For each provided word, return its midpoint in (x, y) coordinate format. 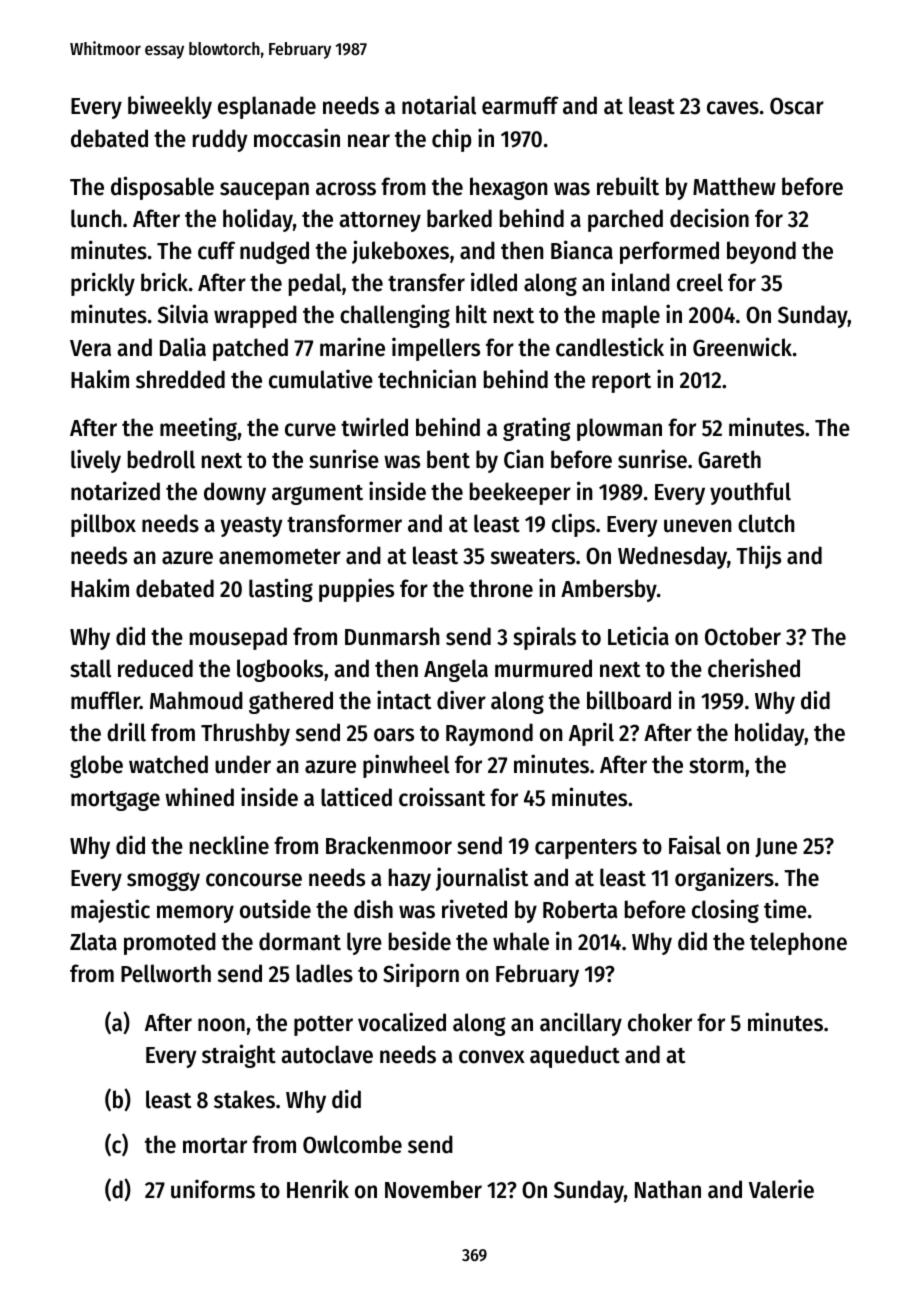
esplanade (267, 107)
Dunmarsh (392, 636)
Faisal (695, 845)
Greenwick (742, 347)
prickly (103, 284)
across (346, 189)
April (591, 734)
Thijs (758, 557)
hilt (471, 314)
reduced (155, 668)
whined (199, 797)
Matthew (734, 186)
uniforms (213, 1189)
